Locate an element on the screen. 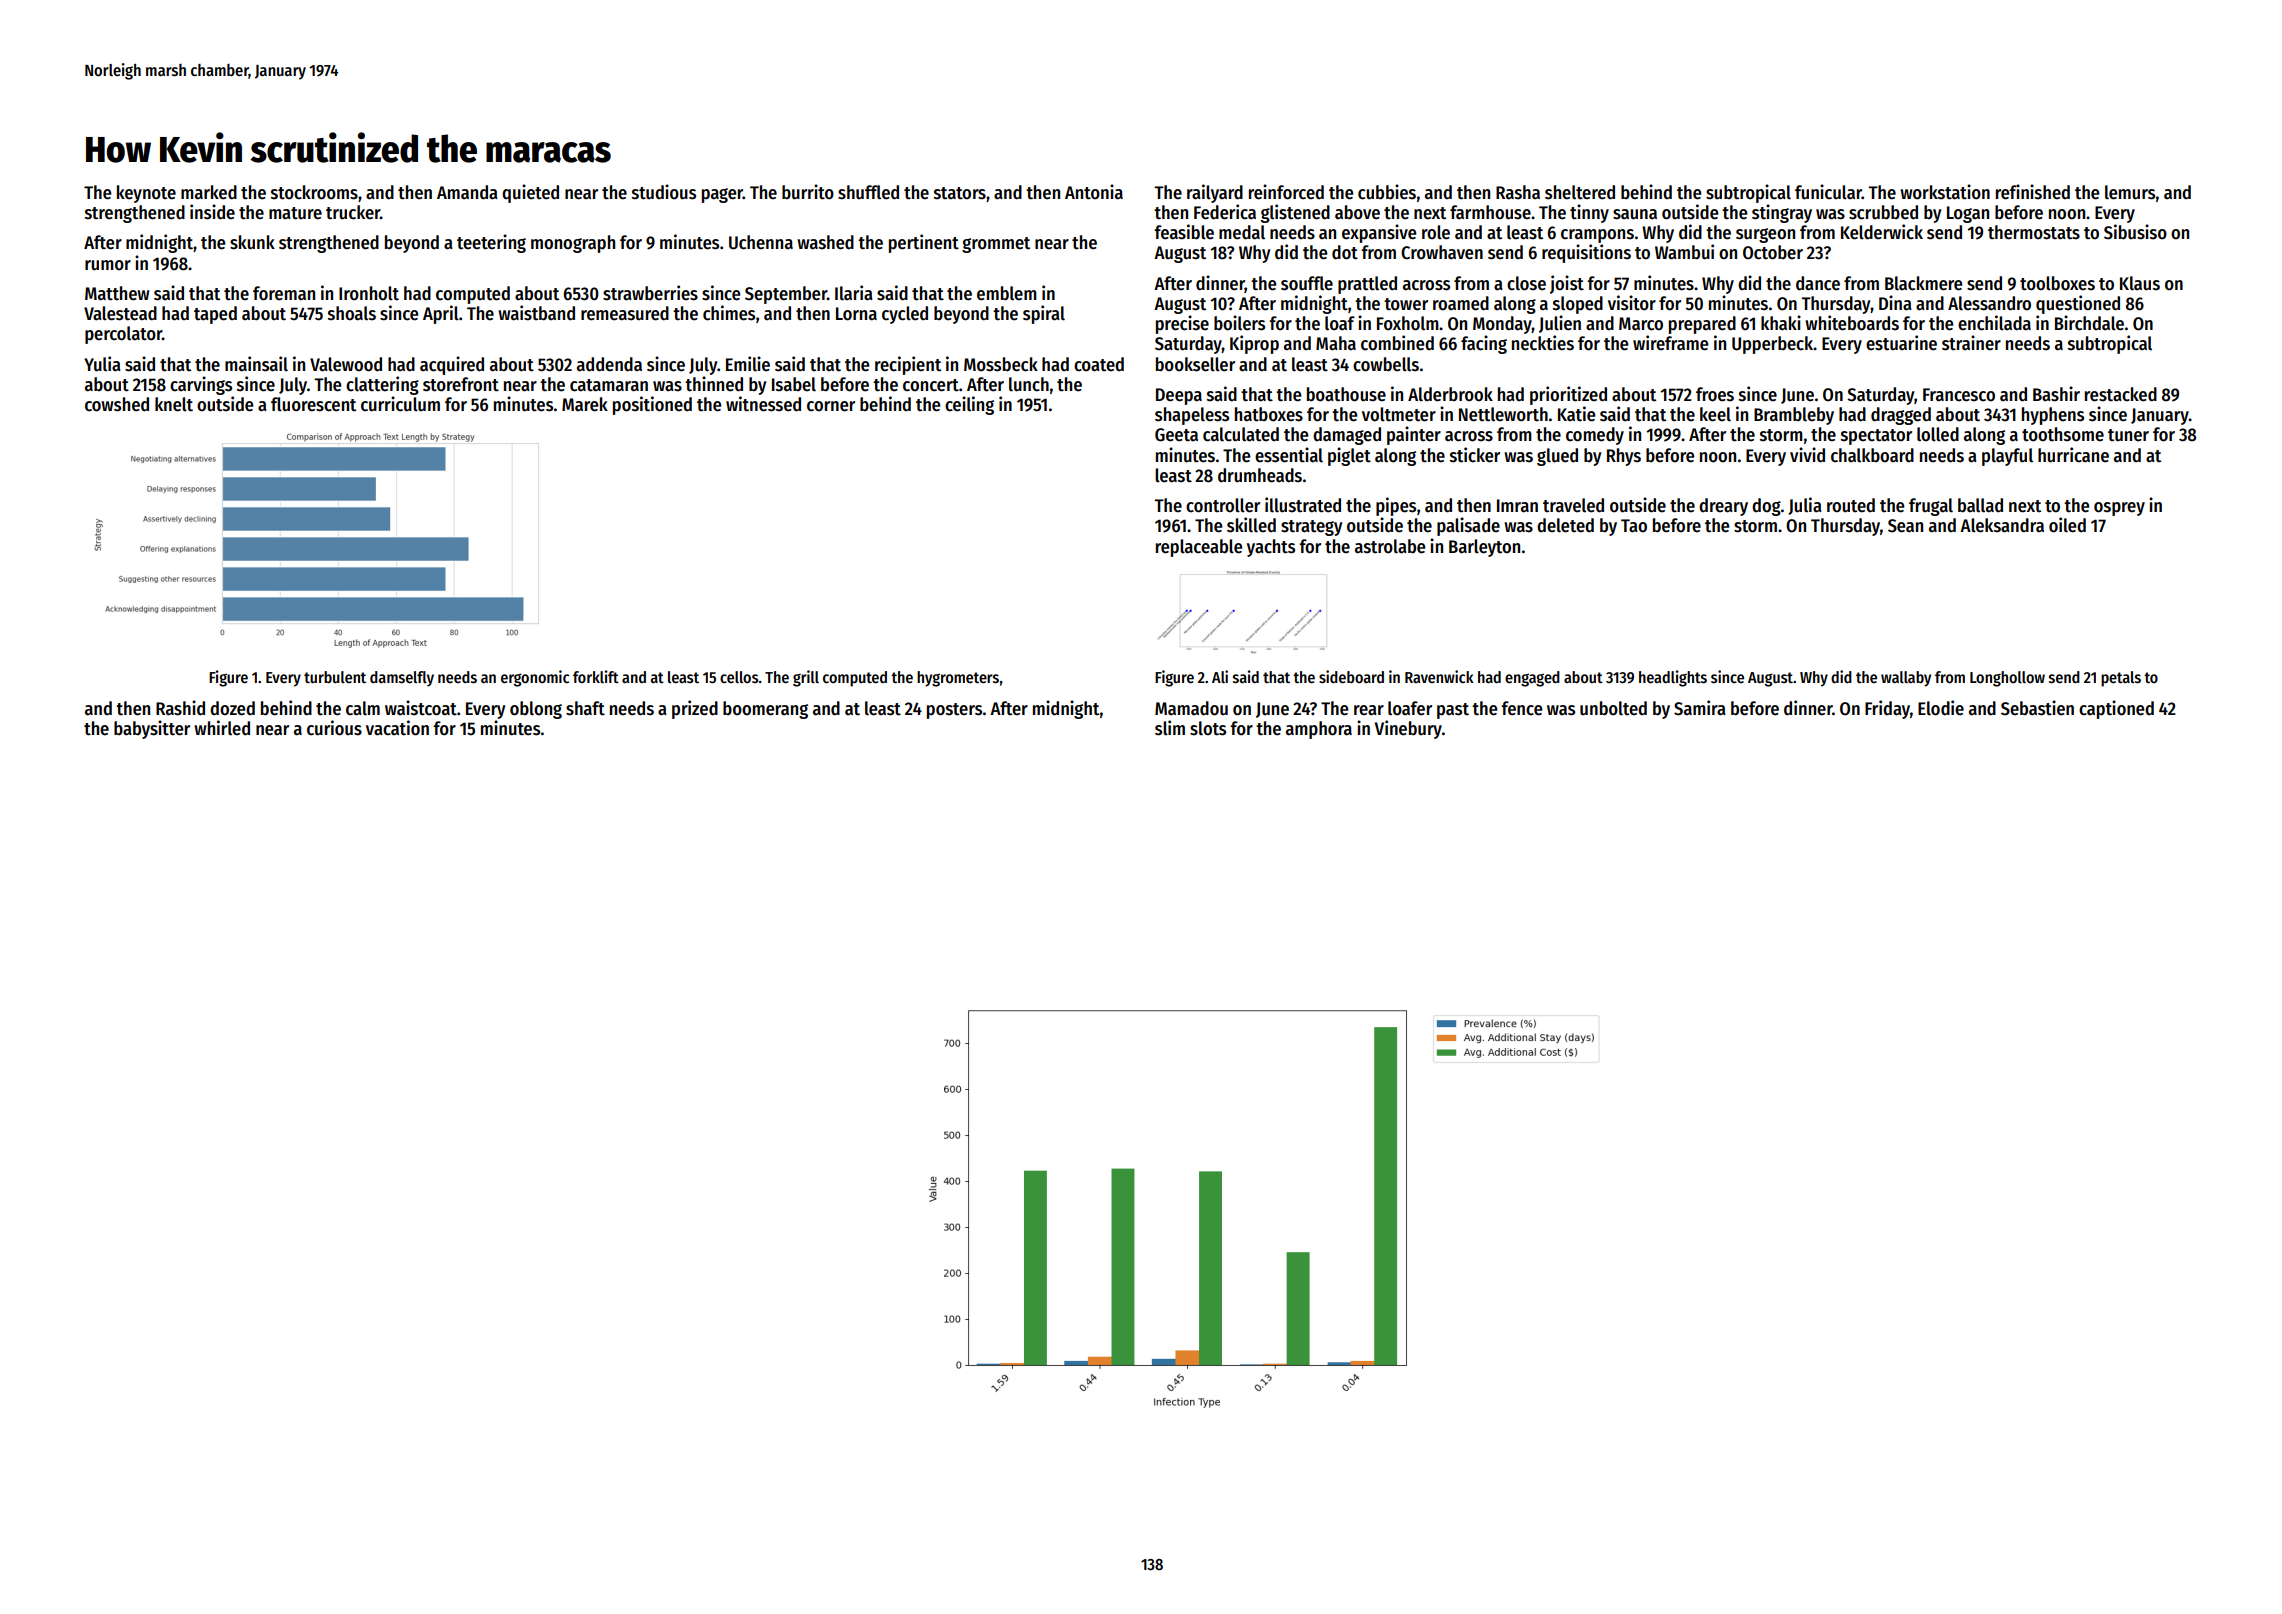 This screenshot has height=1614, width=2282. Antonia is located at coordinates (1094, 192).
